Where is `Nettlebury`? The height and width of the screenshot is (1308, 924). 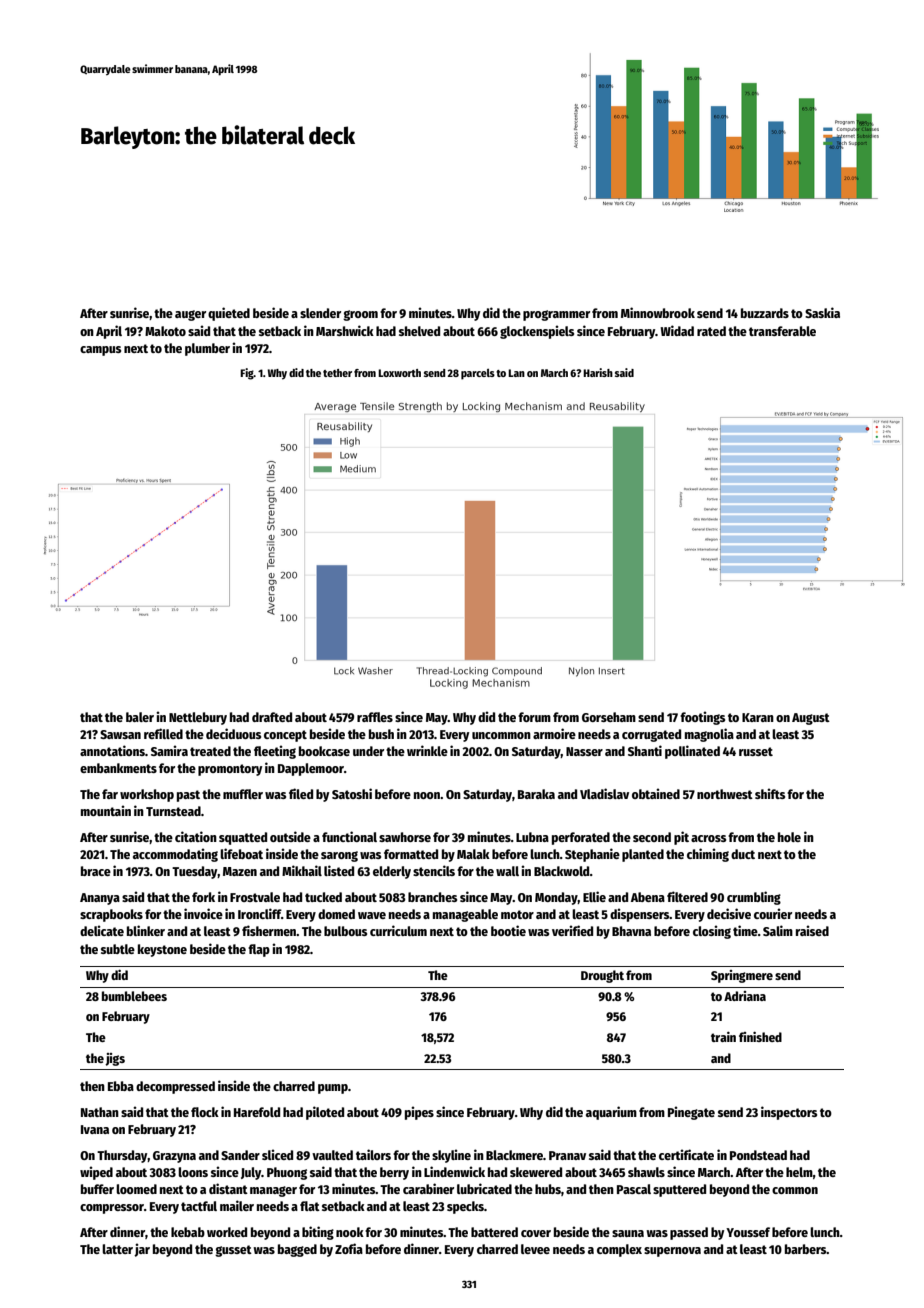
Nettlebury is located at coordinates (198, 718).
